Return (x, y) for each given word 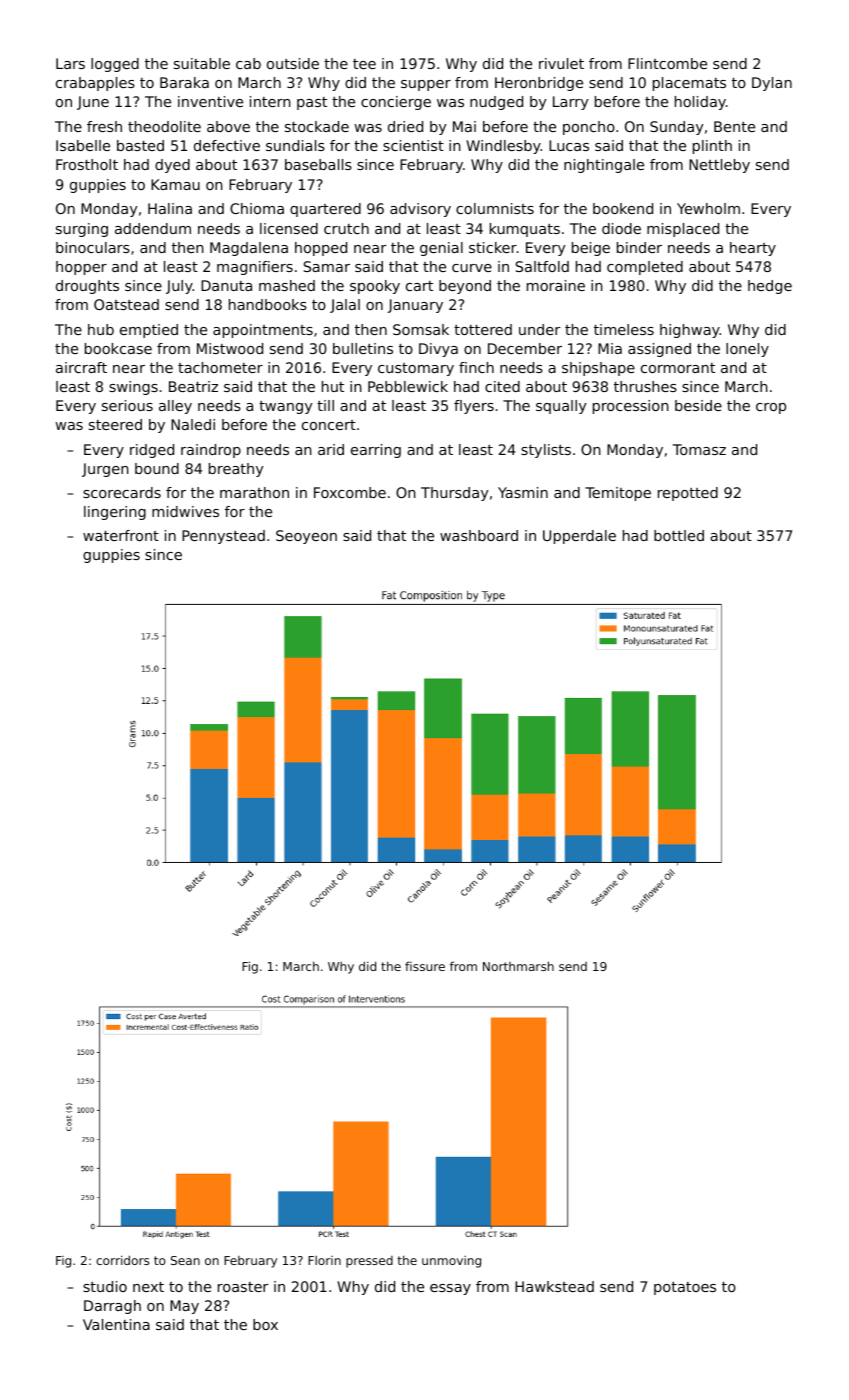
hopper (81, 268)
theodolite (164, 126)
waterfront (121, 535)
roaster (243, 1287)
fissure (425, 966)
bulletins (363, 348)
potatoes (685, 1288)
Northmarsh (518, 966)
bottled (679, 535)
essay (450, 1289)
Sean (185, 1260)
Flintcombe (667, 63)
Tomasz (699, 449)
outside (293, 63)
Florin (324, 1260)
